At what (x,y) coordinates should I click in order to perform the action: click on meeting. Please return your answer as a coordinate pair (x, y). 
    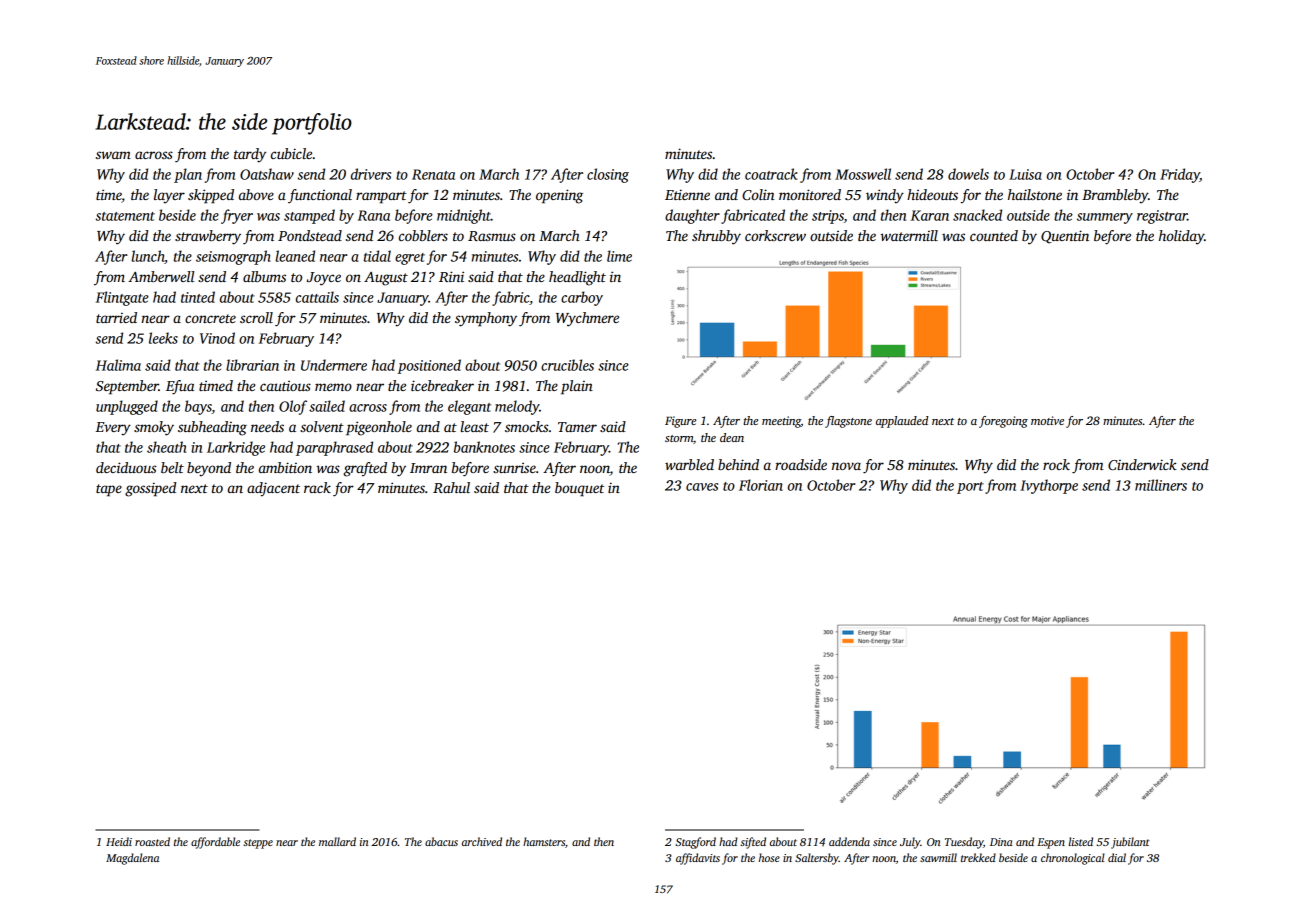
    Looking at the image, I should click on (781, 422).
